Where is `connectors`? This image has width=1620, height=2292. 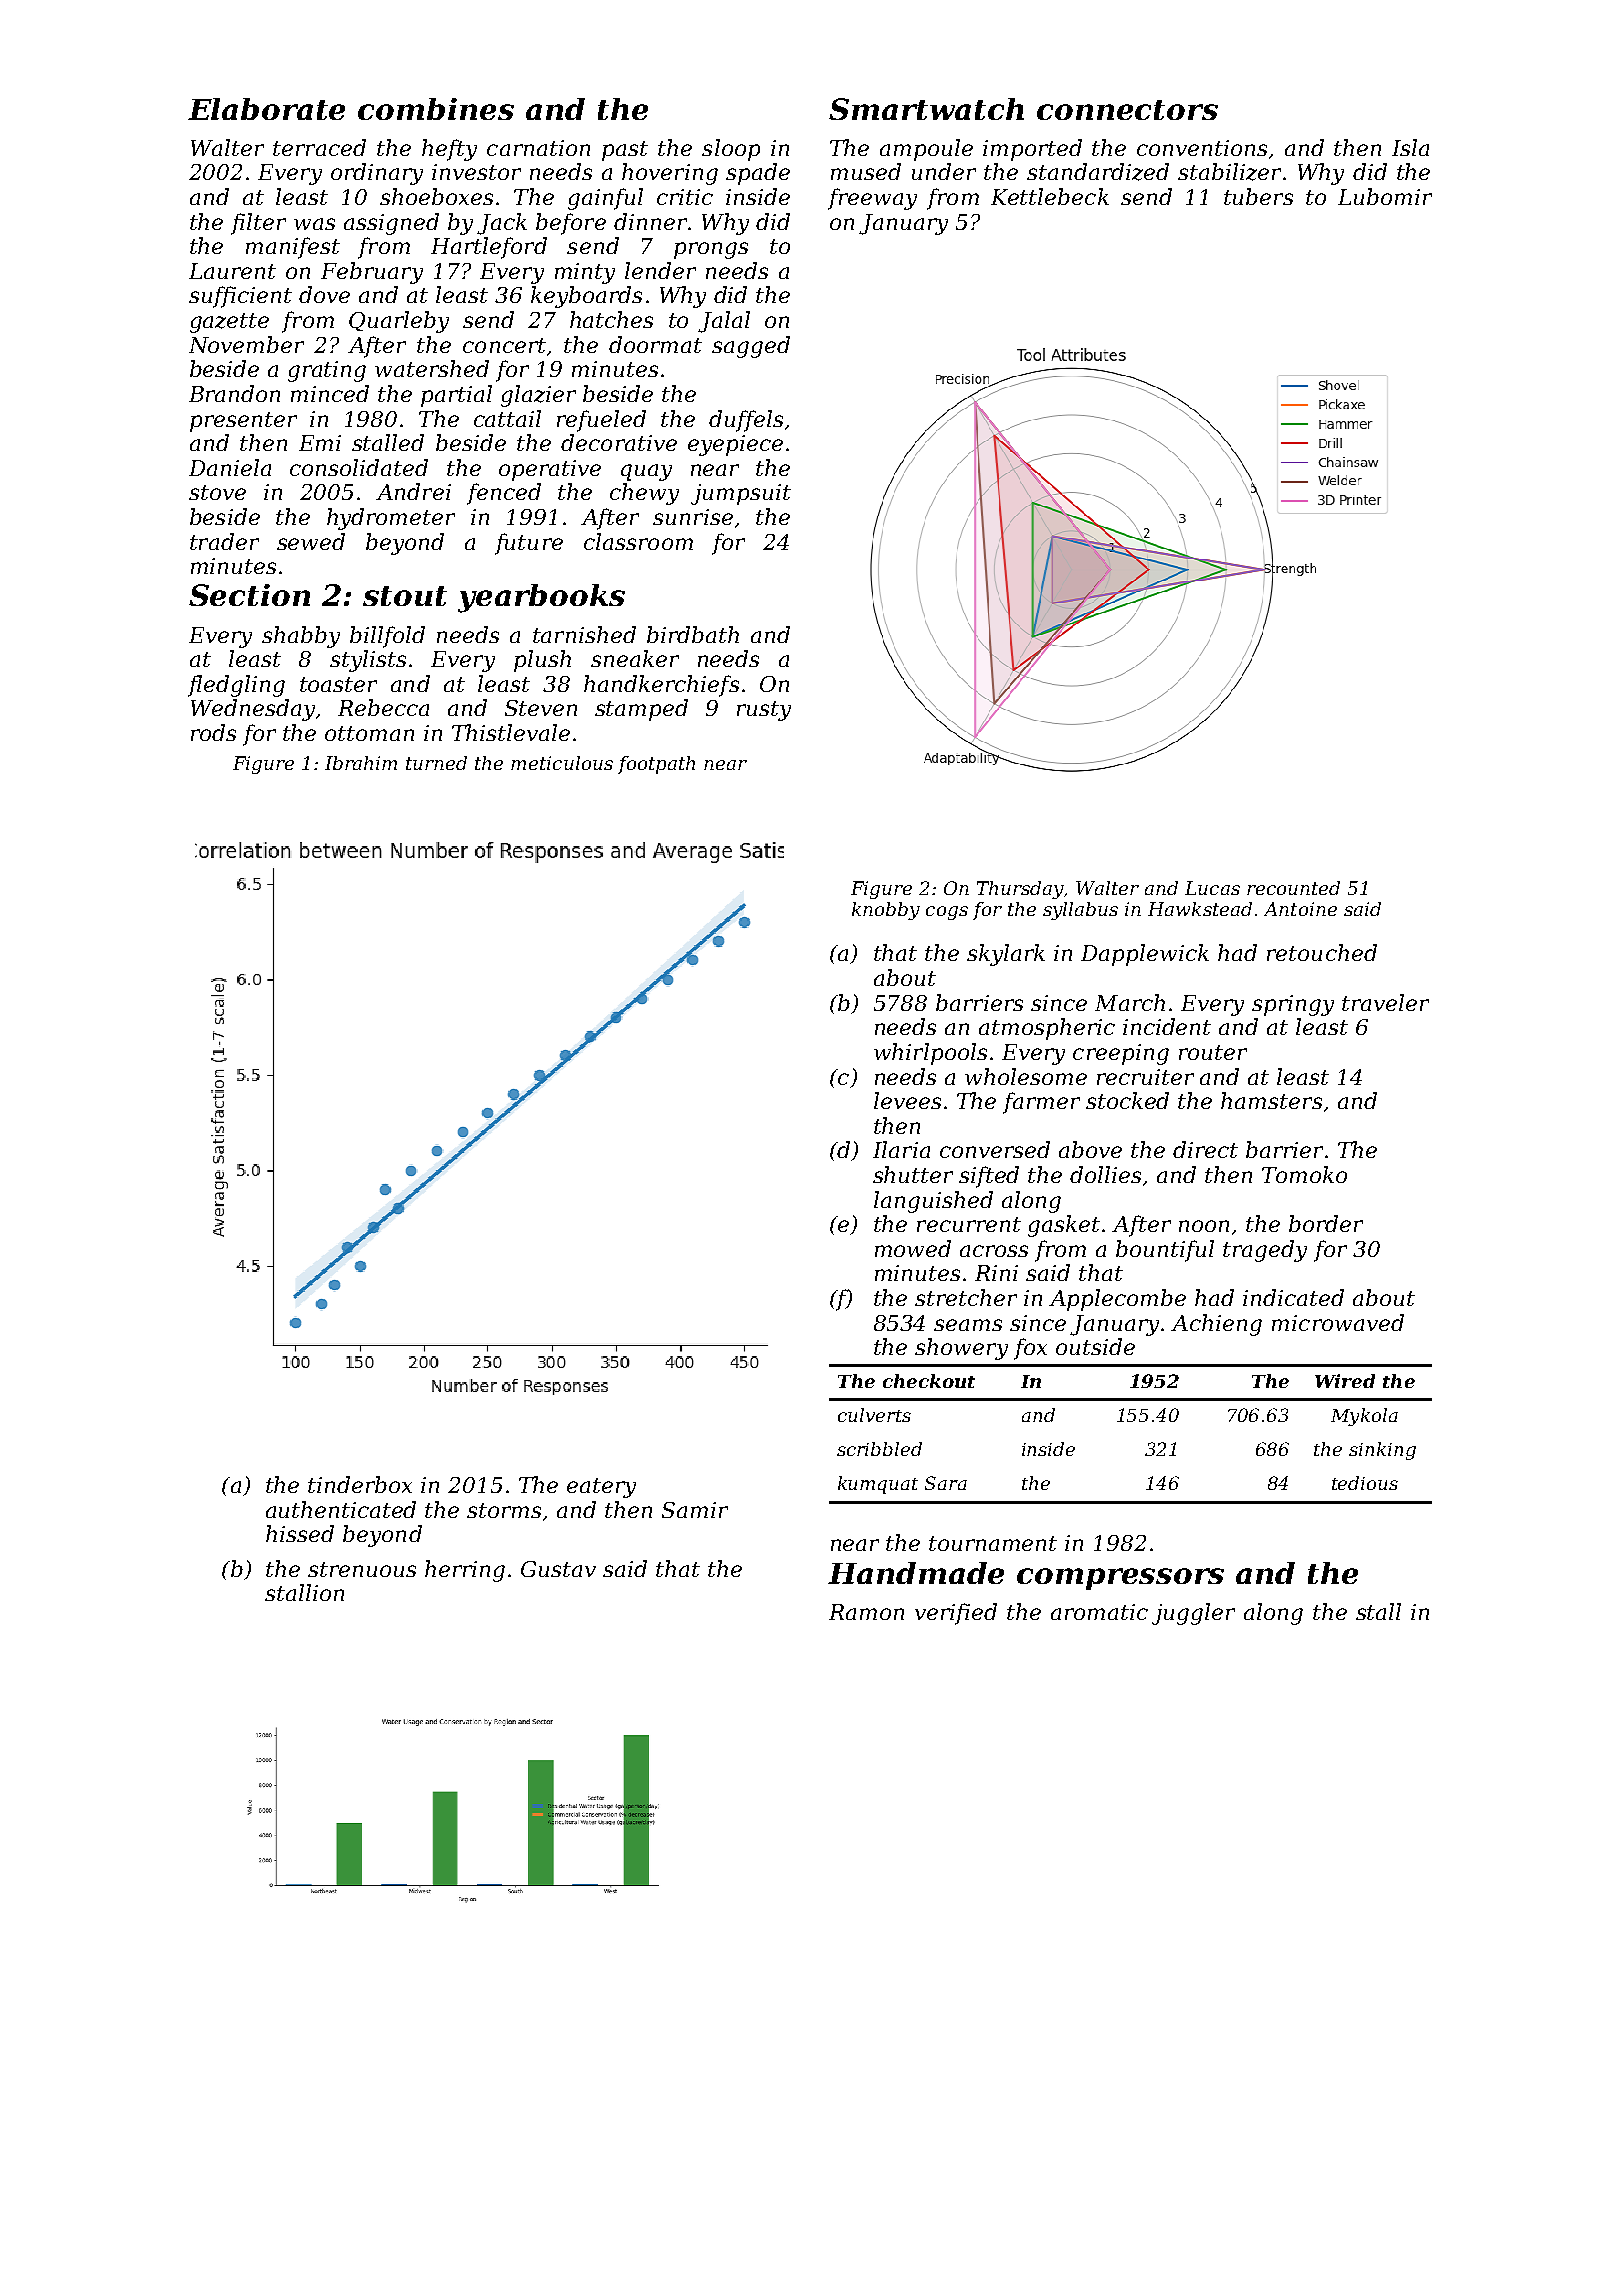
connectors is located at coordinates (1127, 110).
